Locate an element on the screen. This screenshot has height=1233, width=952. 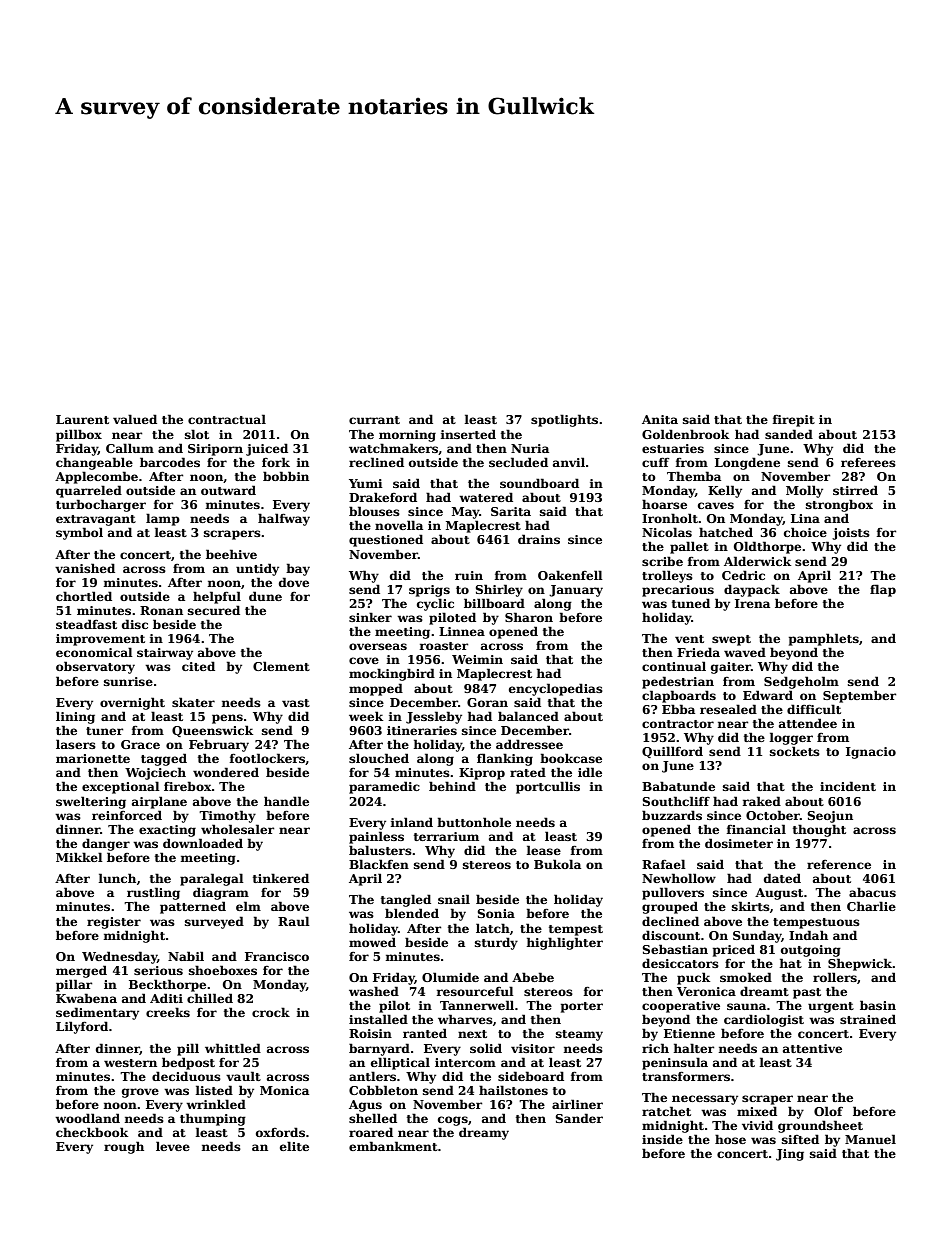
latch is located at coordinates (493, 928).
